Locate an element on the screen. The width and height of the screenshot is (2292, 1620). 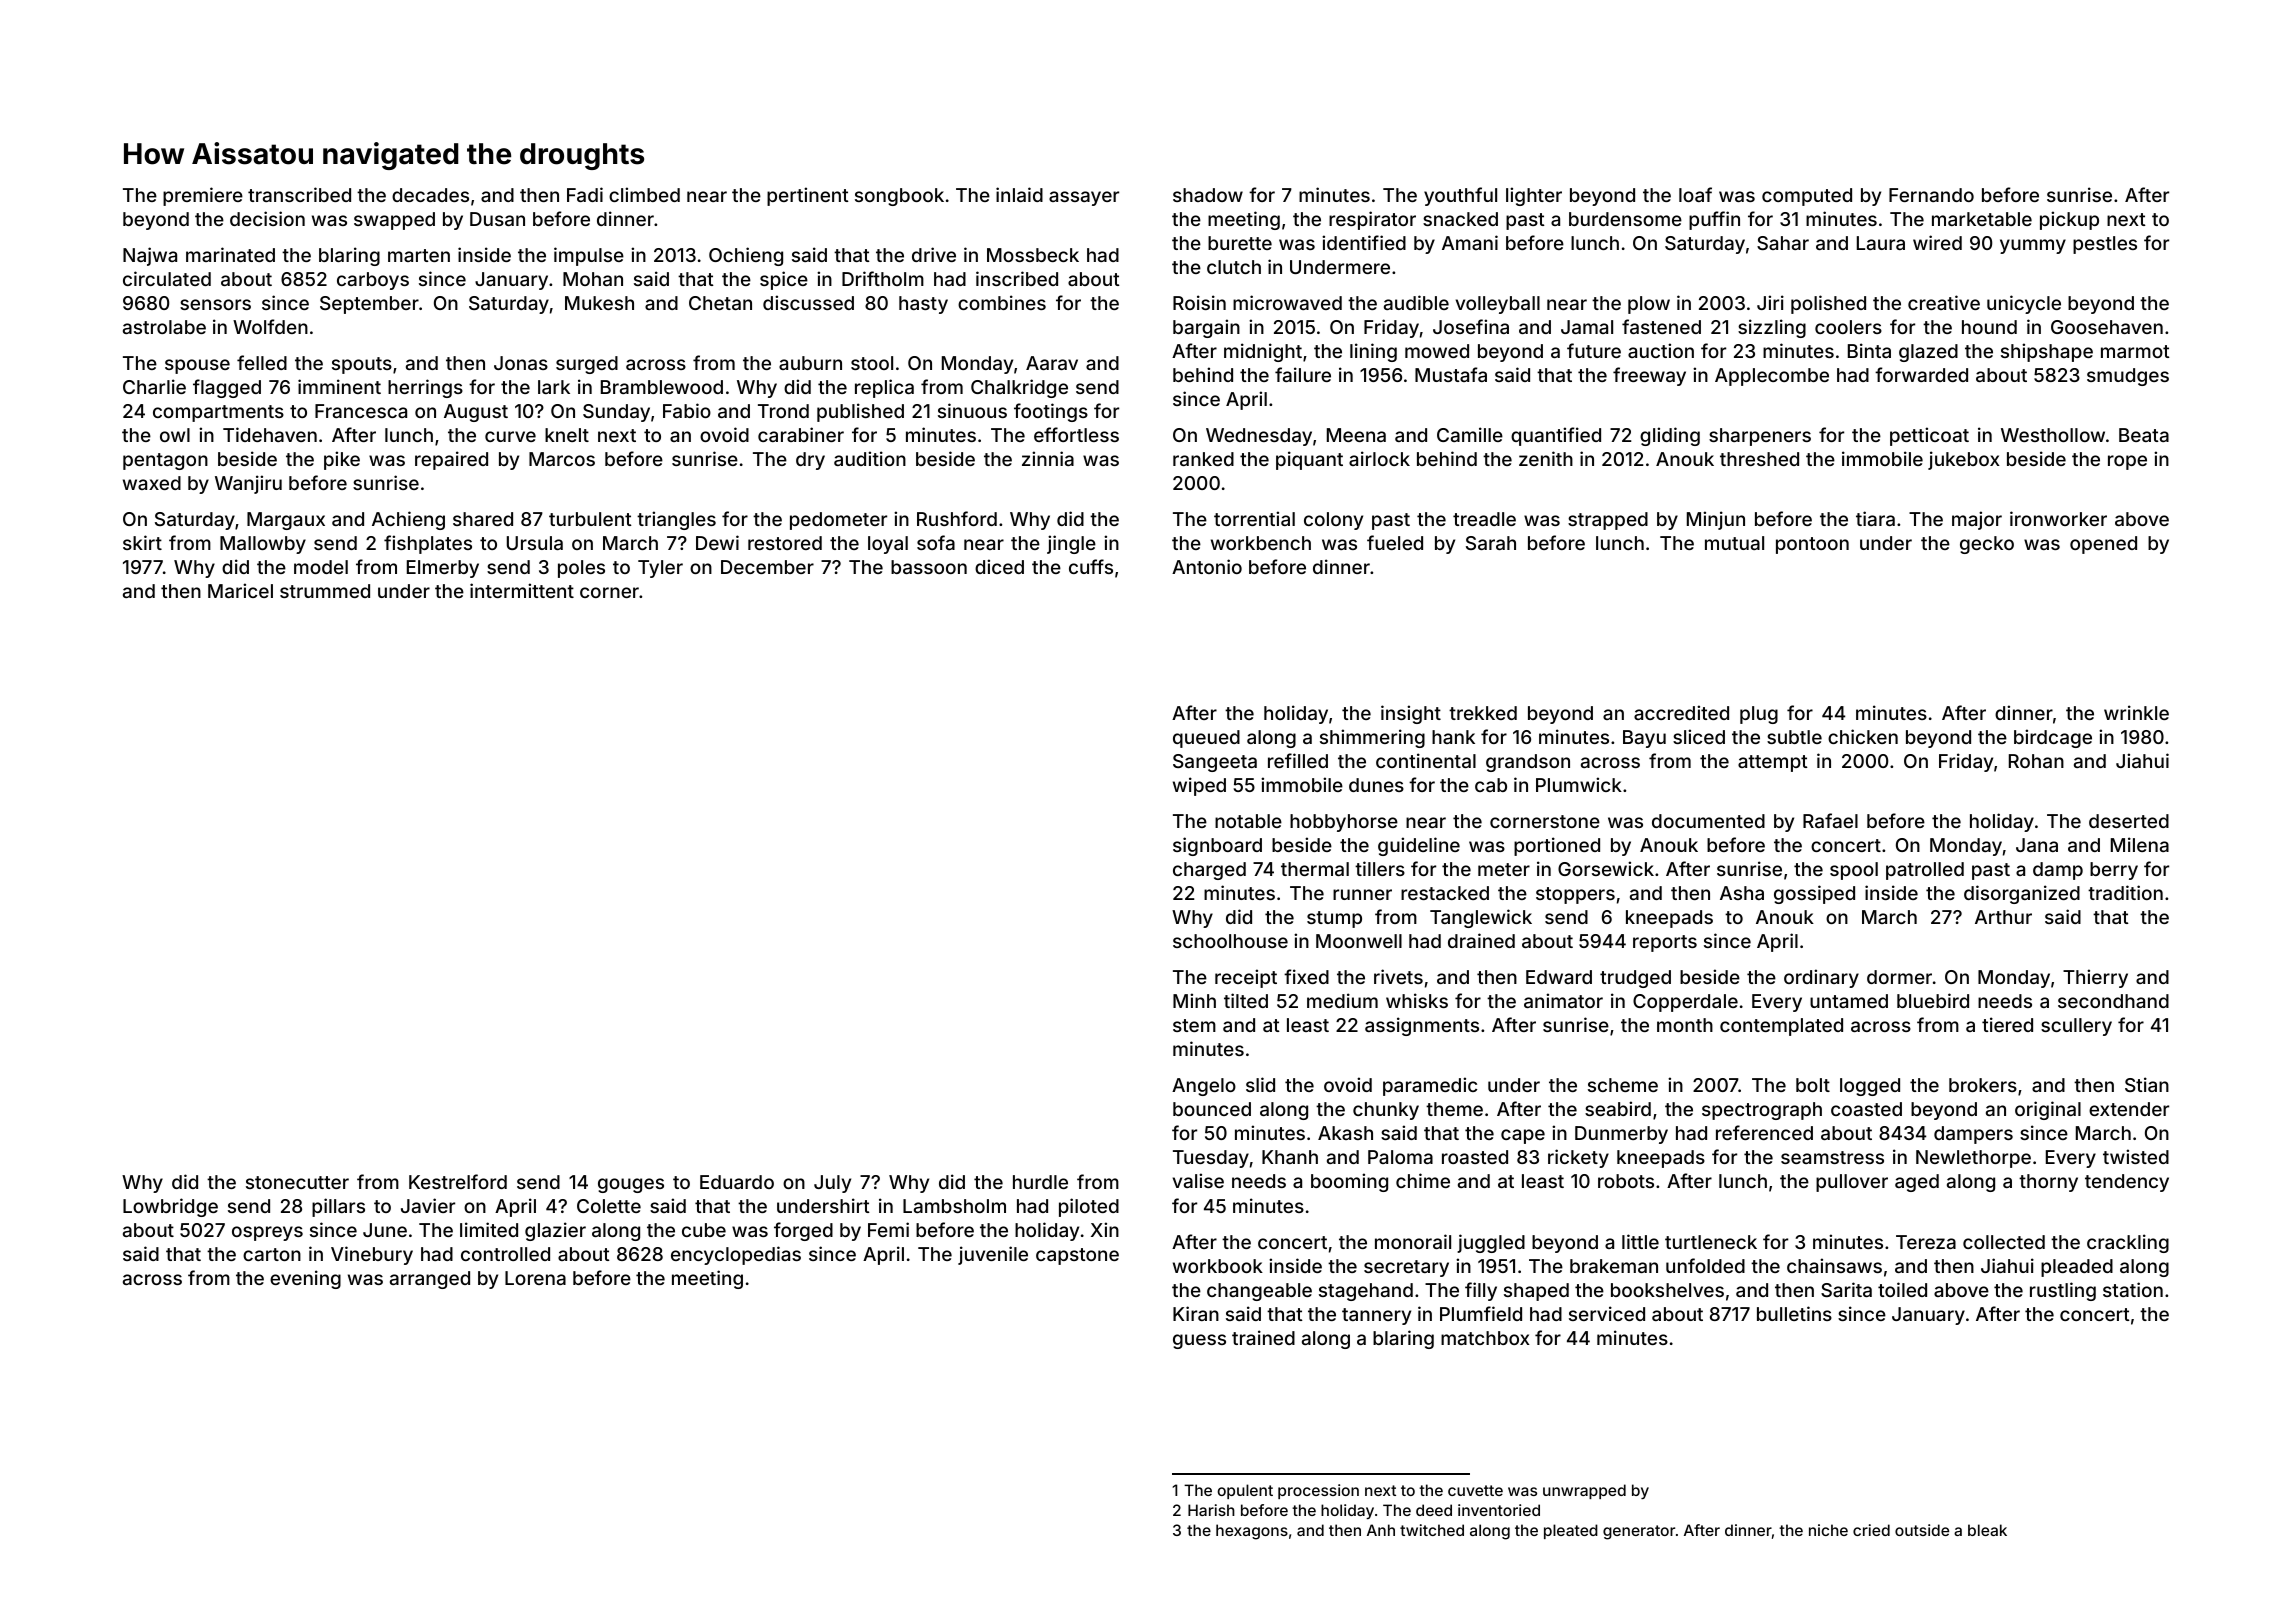
shadow is located at coordinates (1208, 195).
